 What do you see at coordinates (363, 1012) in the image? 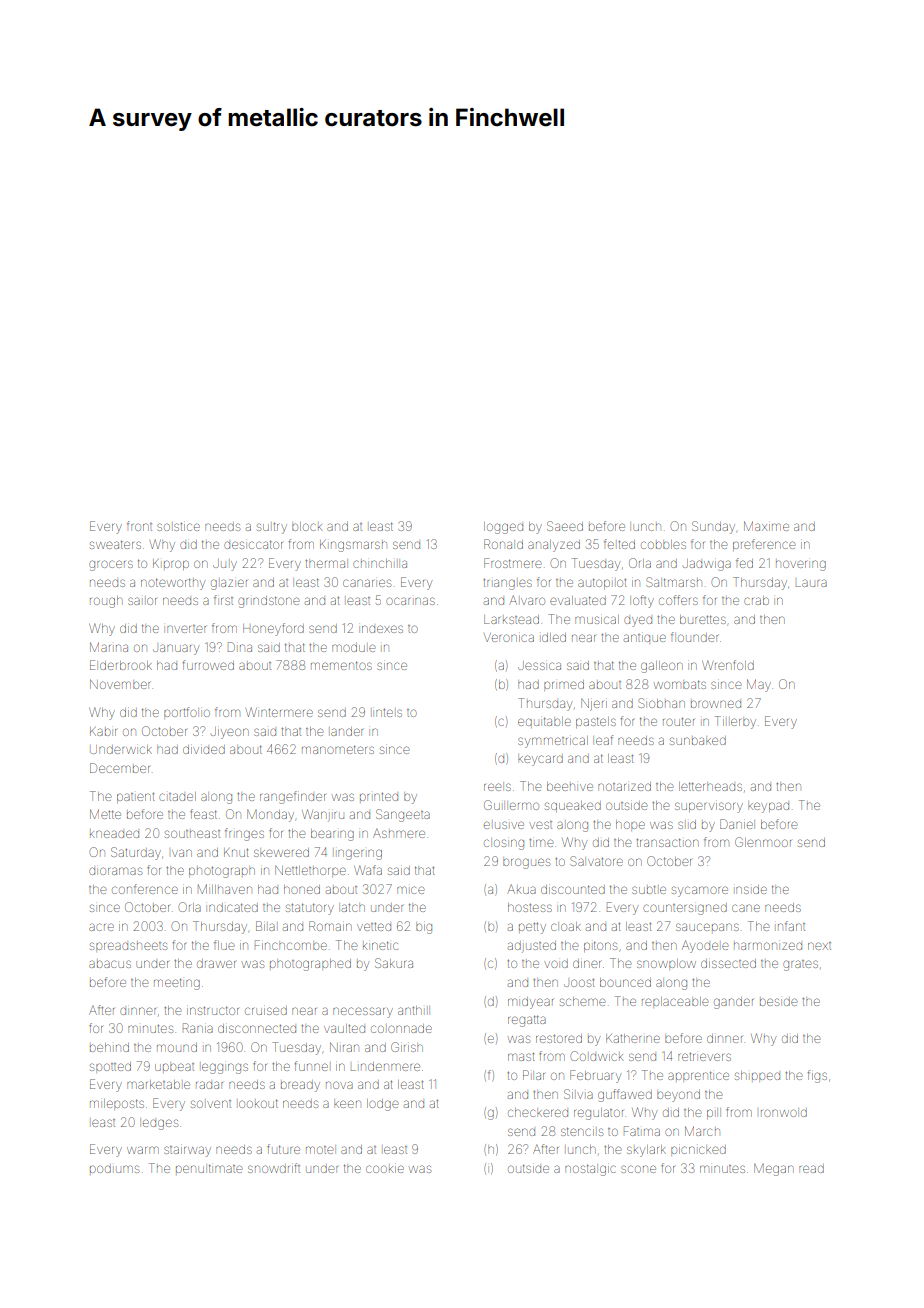
I see `necessary` at bounding box center [363, 1012].
